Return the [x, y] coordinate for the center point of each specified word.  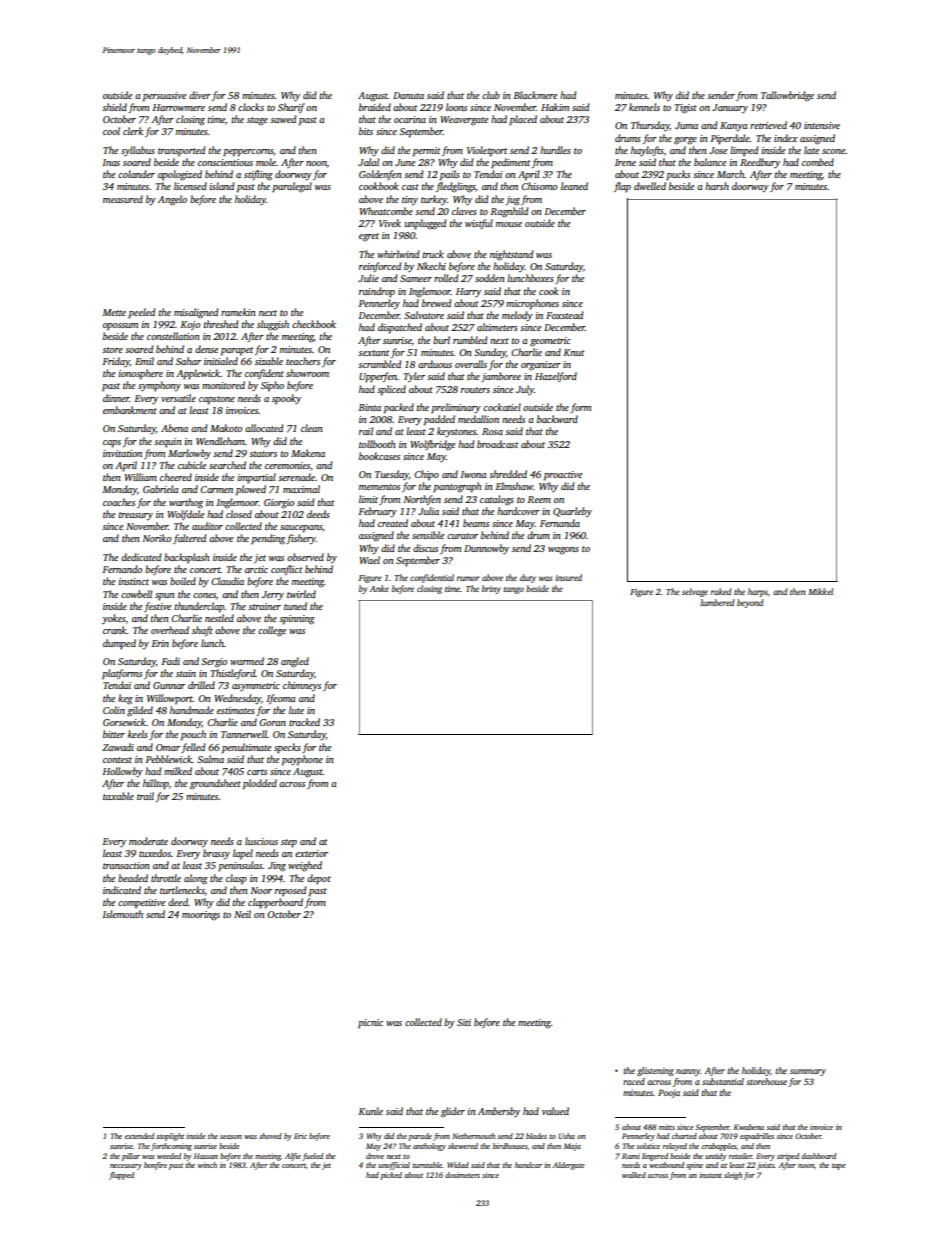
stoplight [170, 1137]
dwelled [650, 186]
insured [568, 577]
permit [427, 152]
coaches [119, 502]
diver [200, 95]
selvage [695, 592]
